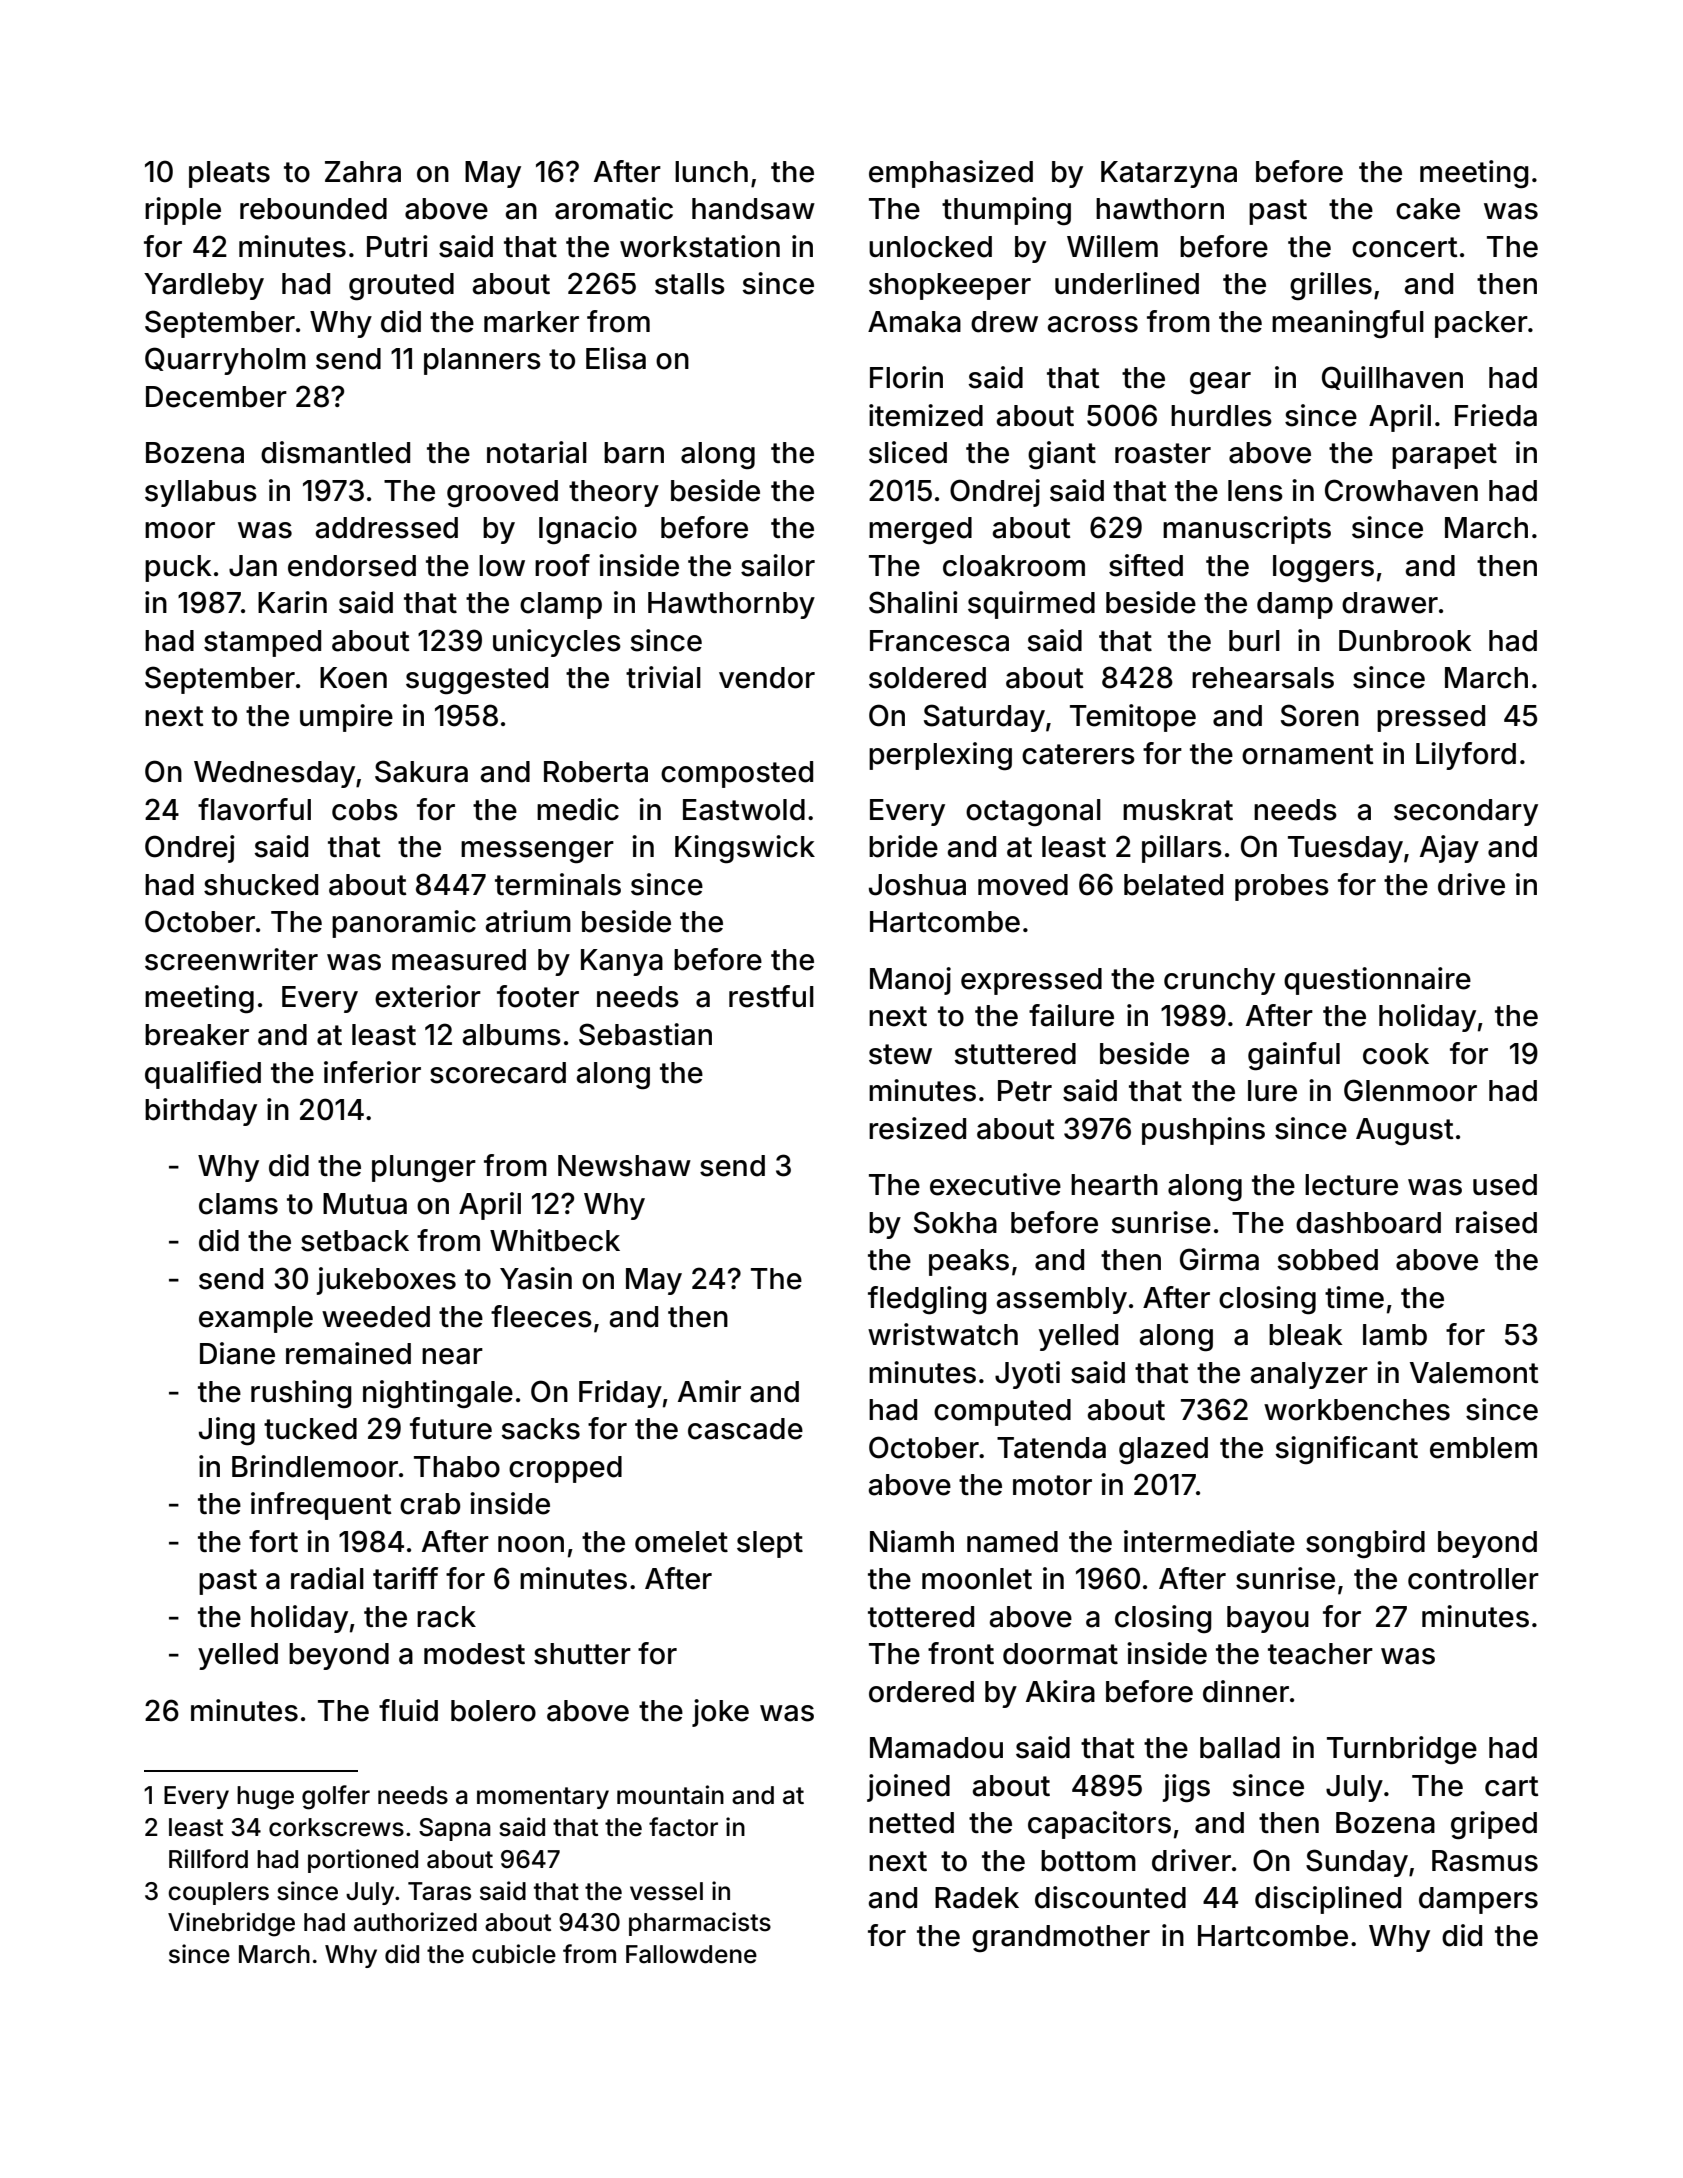  Describe the element at coordinates (514, 1954) in the image. I see `cubicle` at that location.
